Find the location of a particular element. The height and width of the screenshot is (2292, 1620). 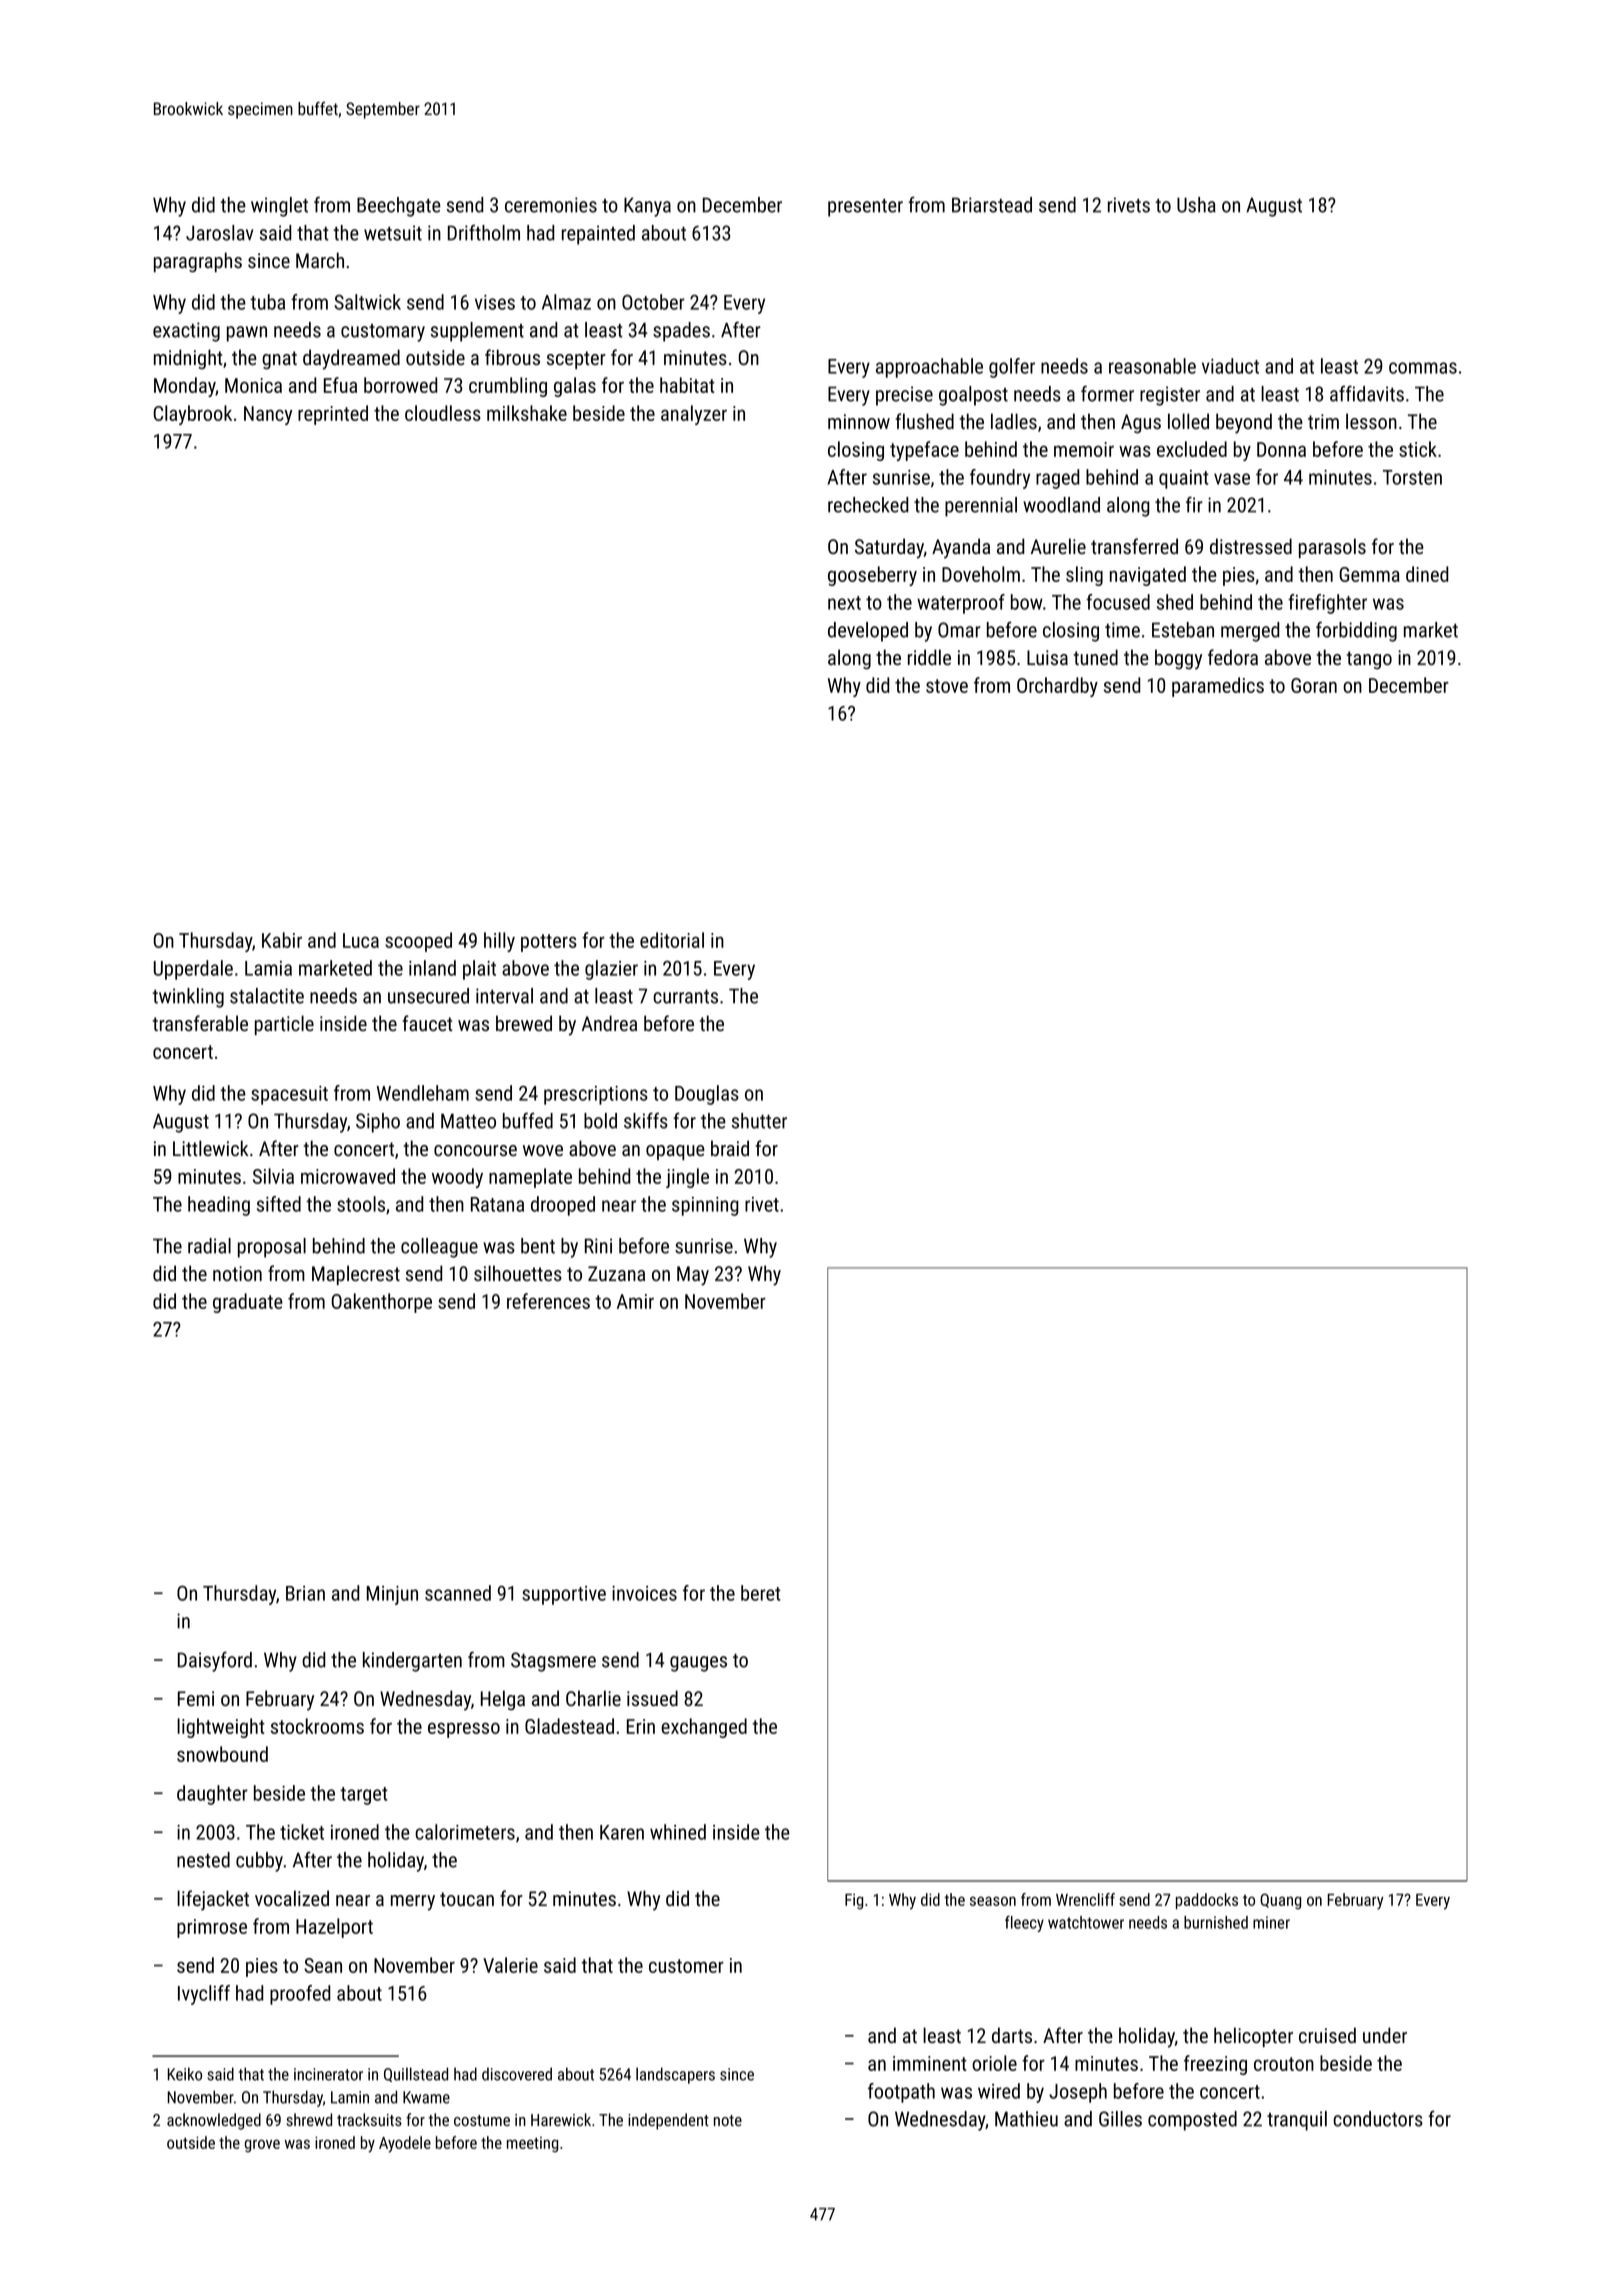

Goran is located at coordinates (1314, 685).
